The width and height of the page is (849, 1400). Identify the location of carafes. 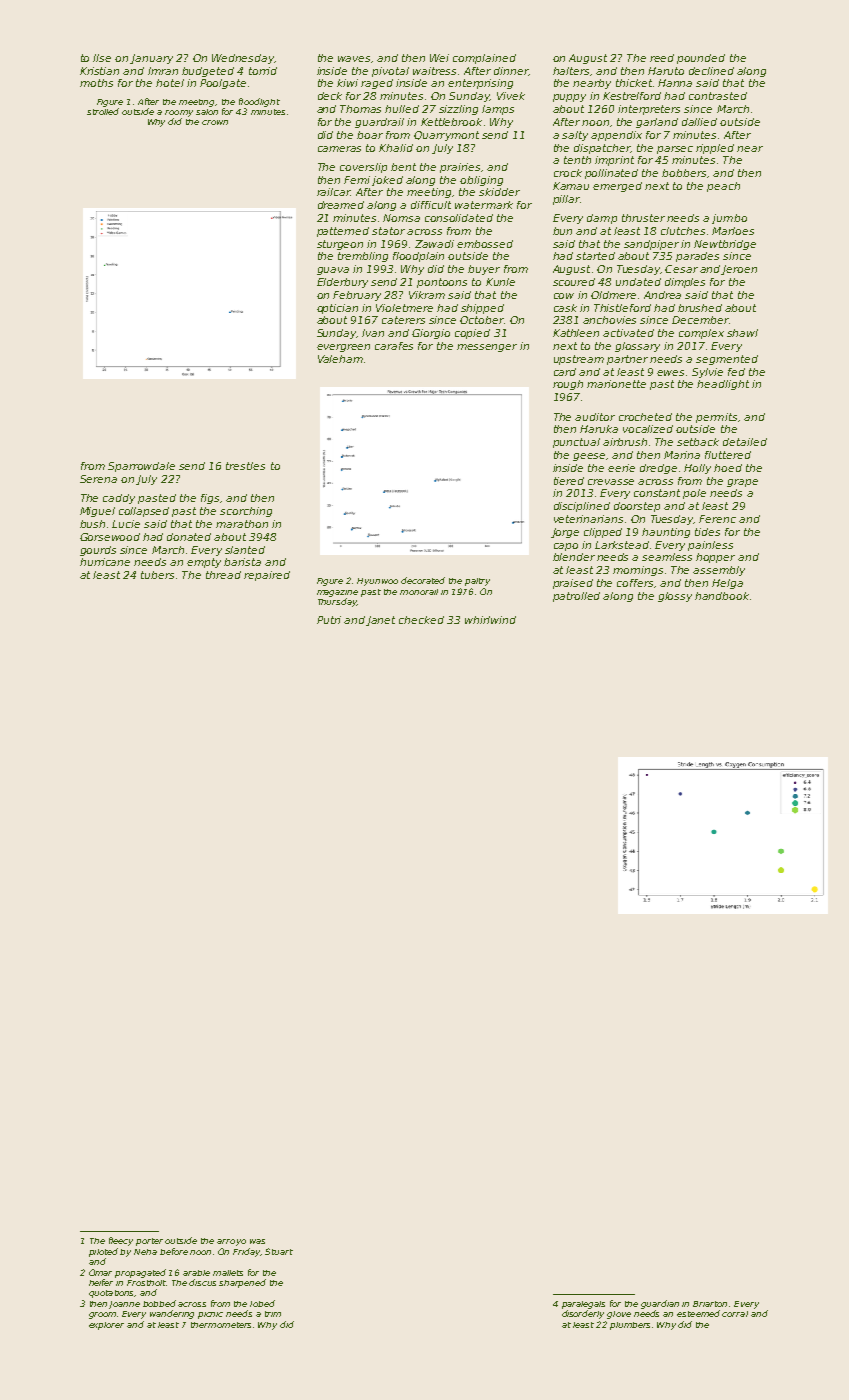
(394, 346).
